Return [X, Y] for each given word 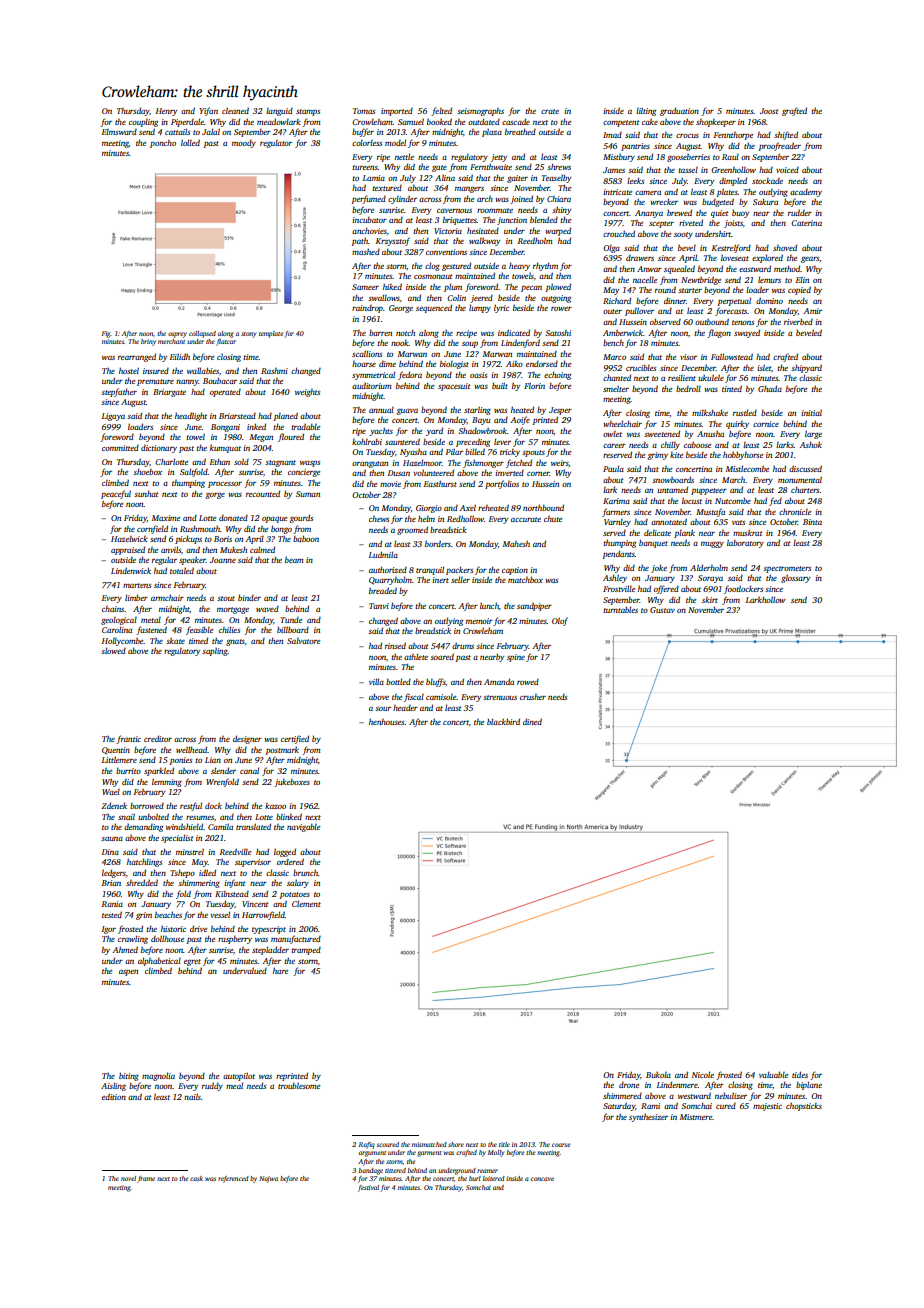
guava [407, 412]
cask [196, 1178]
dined [532, 721]
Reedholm [535, 240]
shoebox [147, 471]
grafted [794, 111]
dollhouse [167, 938]
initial [811, 412]
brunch [305, 872]
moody [244, 144]
